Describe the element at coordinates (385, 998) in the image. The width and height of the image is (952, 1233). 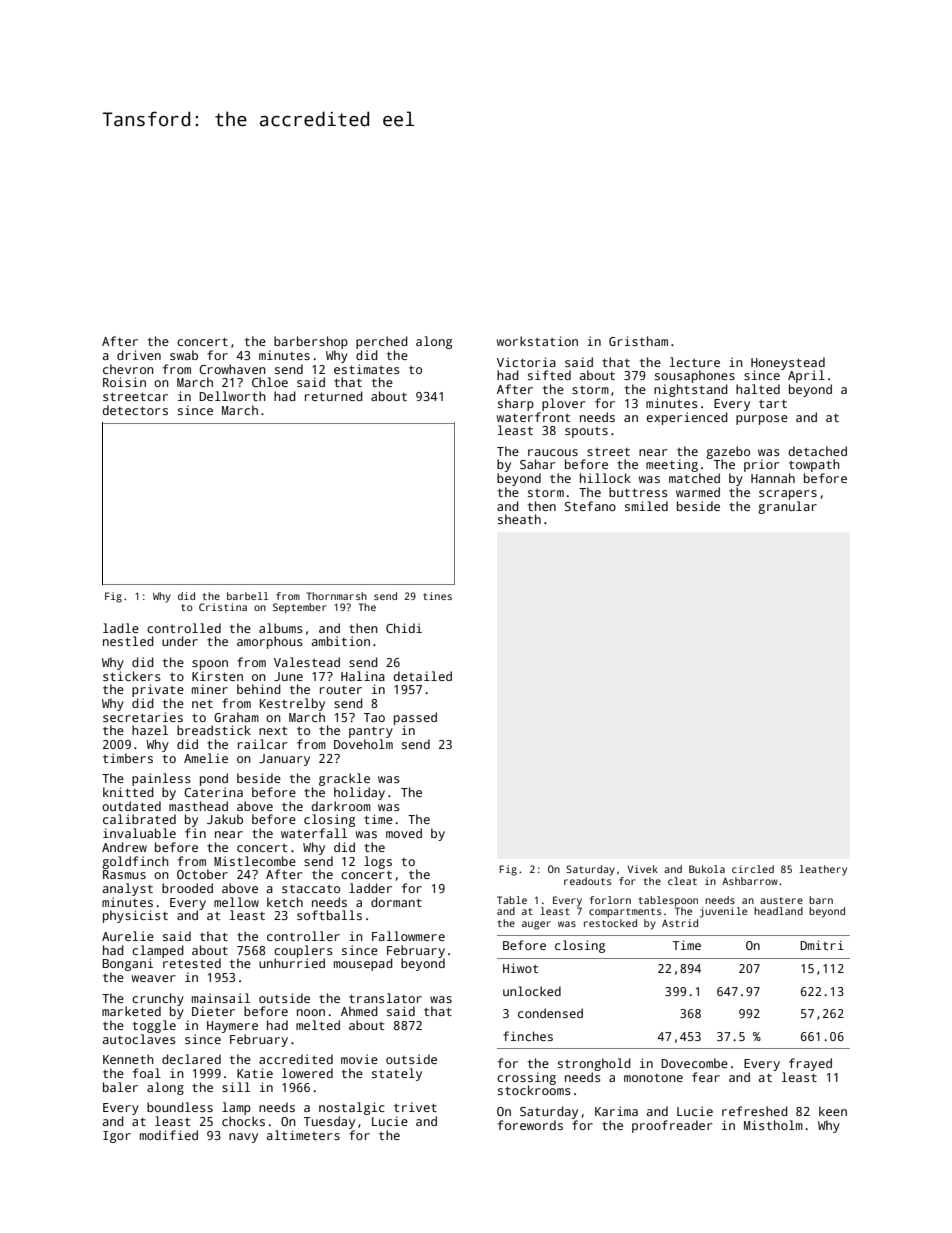
I see `translator` at that location.
